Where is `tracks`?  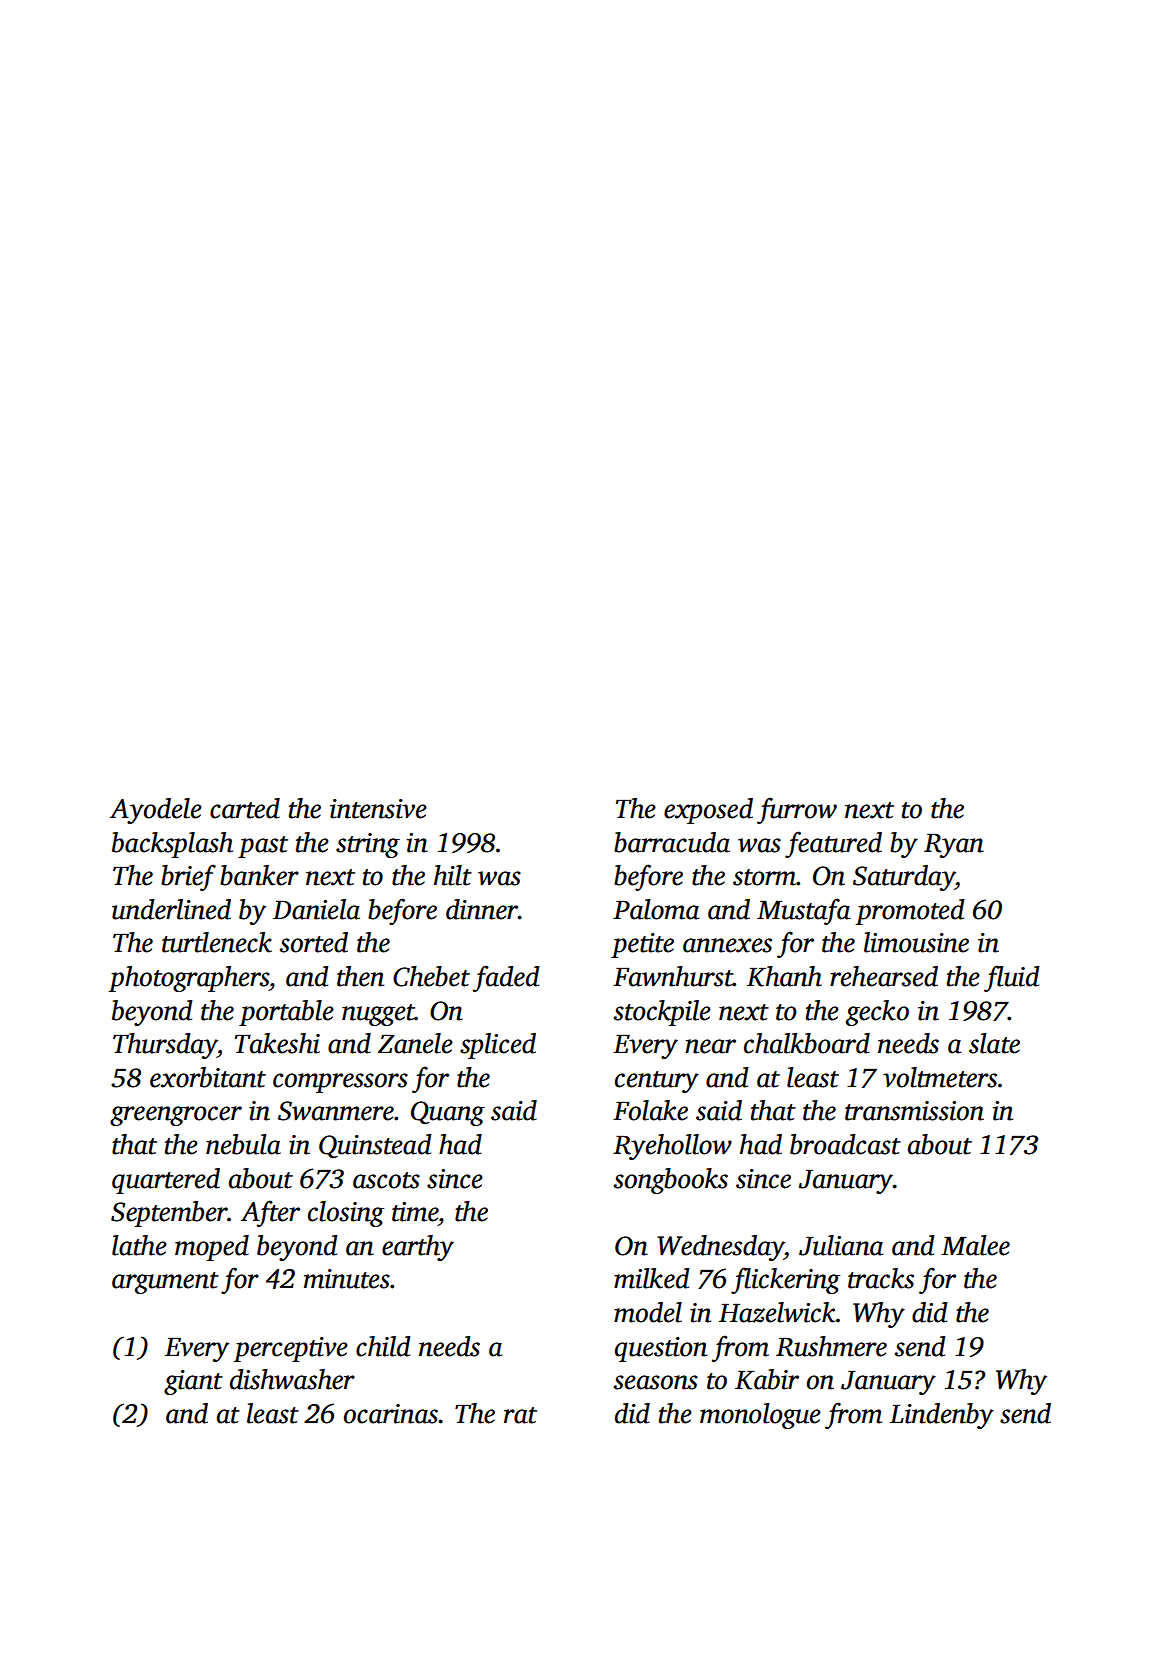 tracks is located at coordinates (881, 1278).
